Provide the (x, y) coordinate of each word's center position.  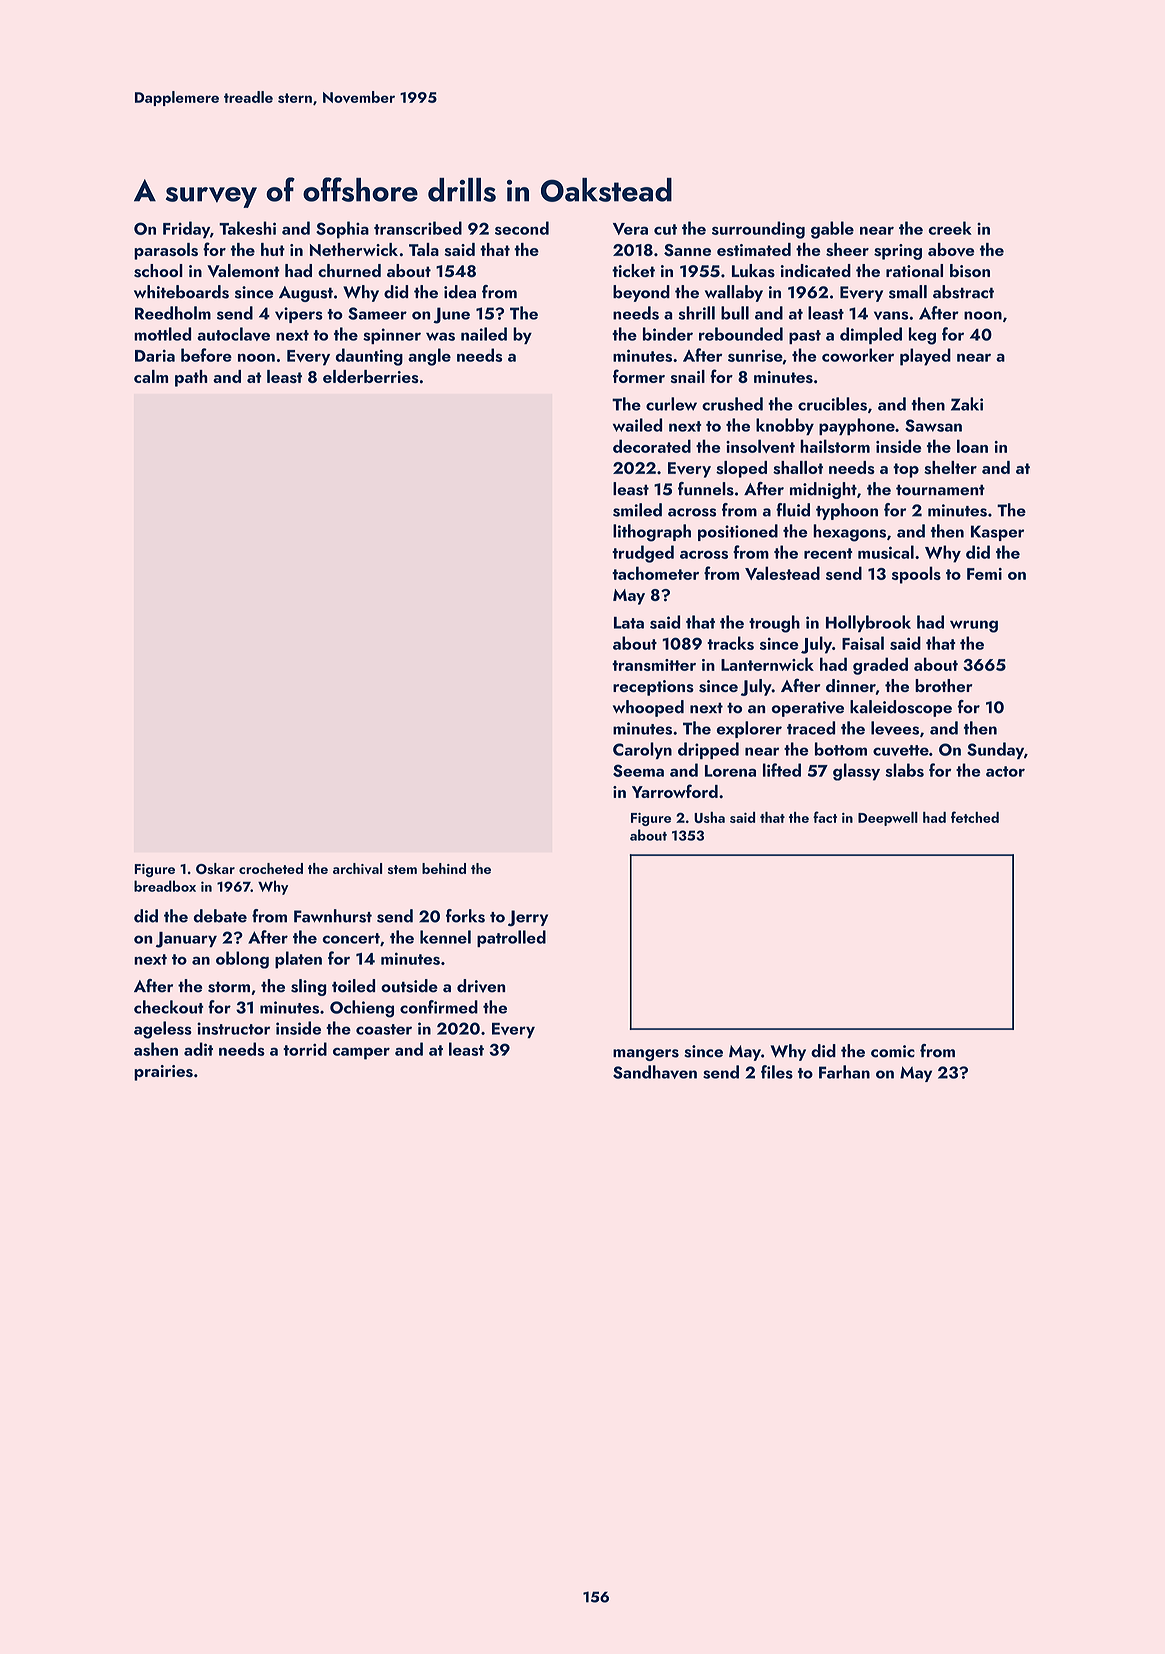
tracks (730, 643)
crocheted (271, 868)
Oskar (215, 868)
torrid (305, 1049)
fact (825, 817)
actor (1005, 771)
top (906, 470)
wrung (974, 626)
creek (950, 228)
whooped (648, 708)
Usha (709, 817)
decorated (652, 446)
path (191, 378)
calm (151, 376)
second (522, 228)
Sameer (377, 313)
